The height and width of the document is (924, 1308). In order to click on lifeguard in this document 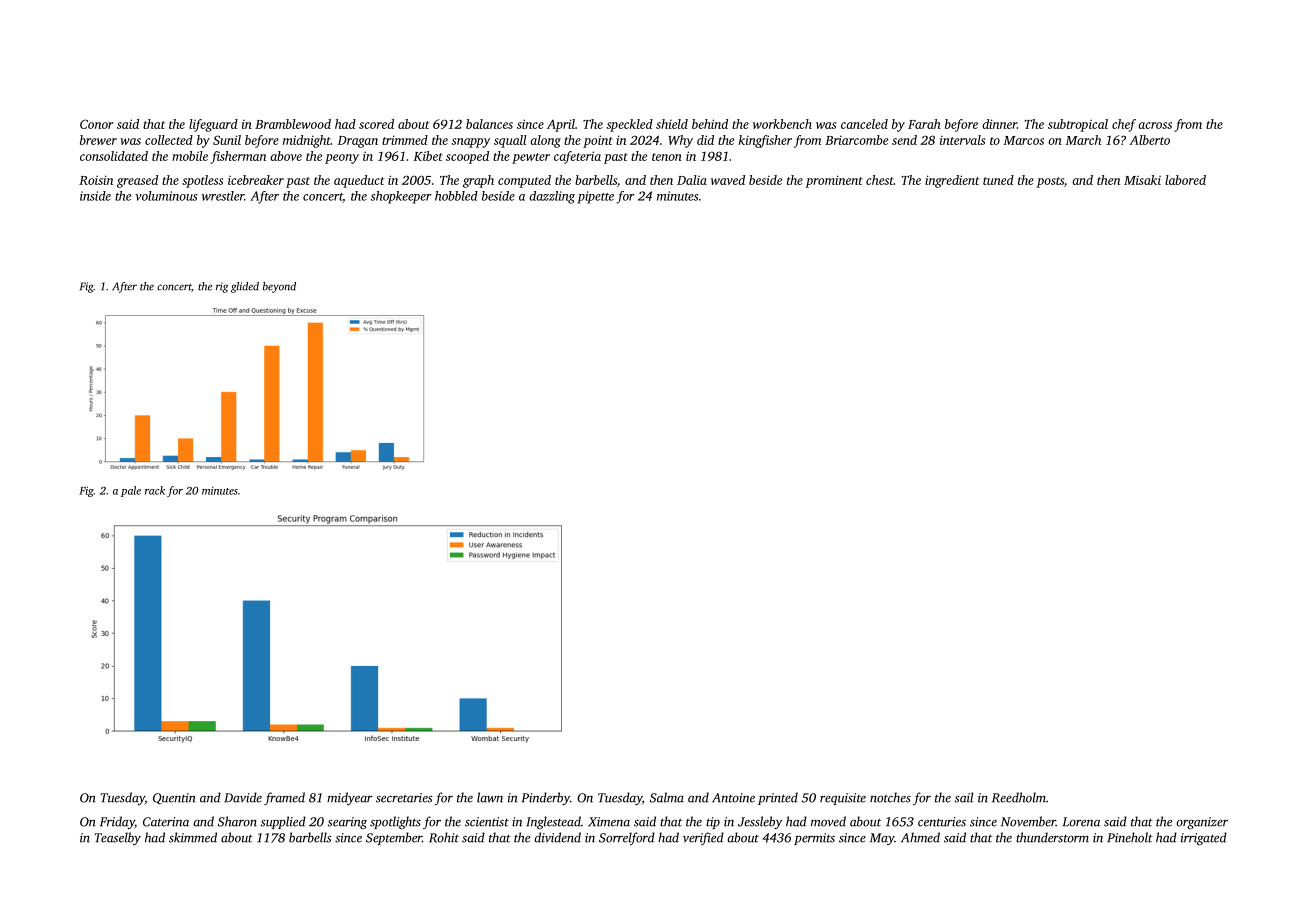, I will do `click(213, 125)`.
